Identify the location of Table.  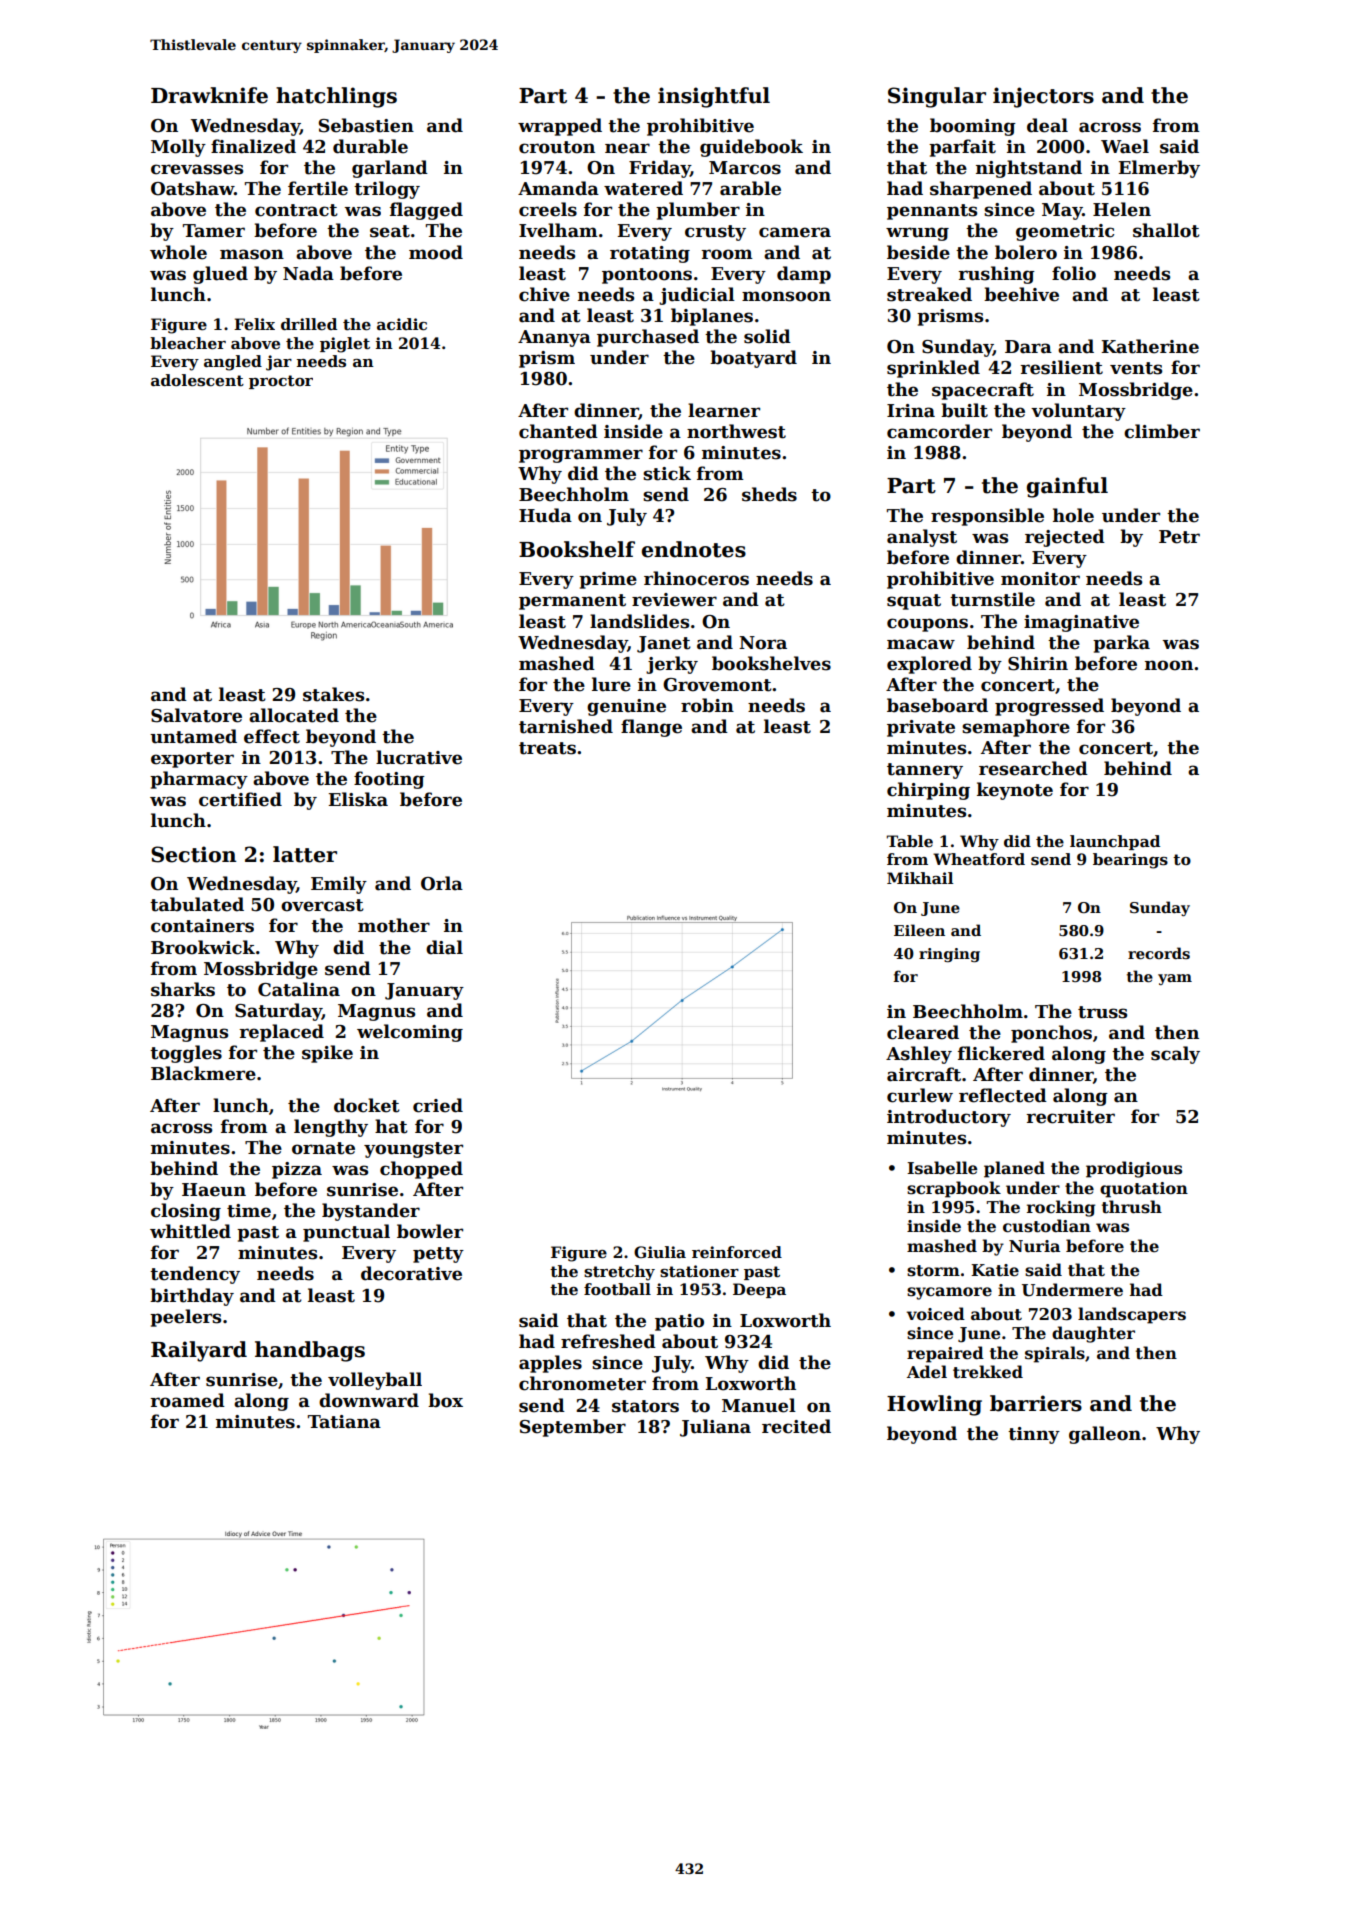
(909, 841).
